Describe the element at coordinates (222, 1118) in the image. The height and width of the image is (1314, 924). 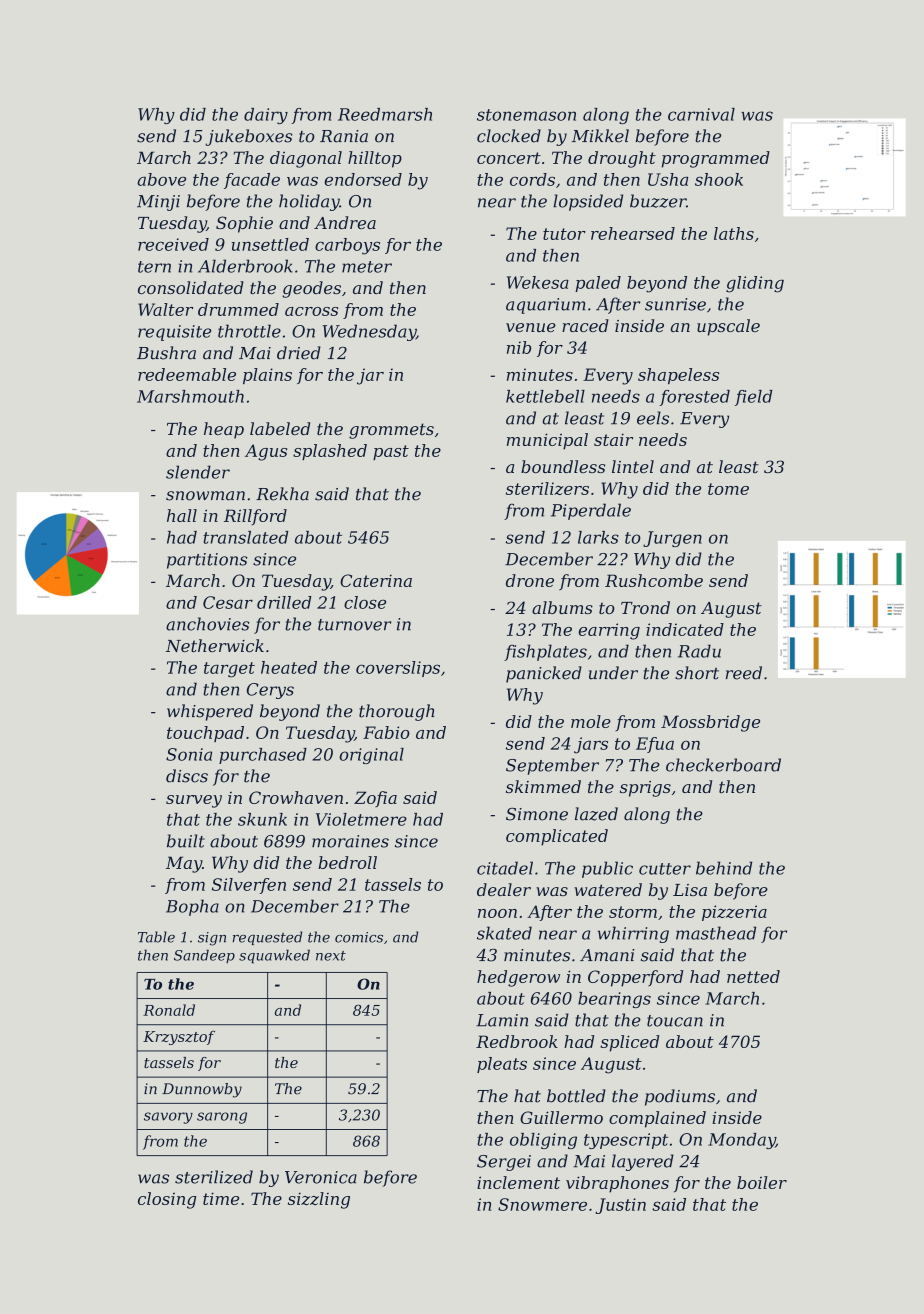
I see `sarong` at that location.
